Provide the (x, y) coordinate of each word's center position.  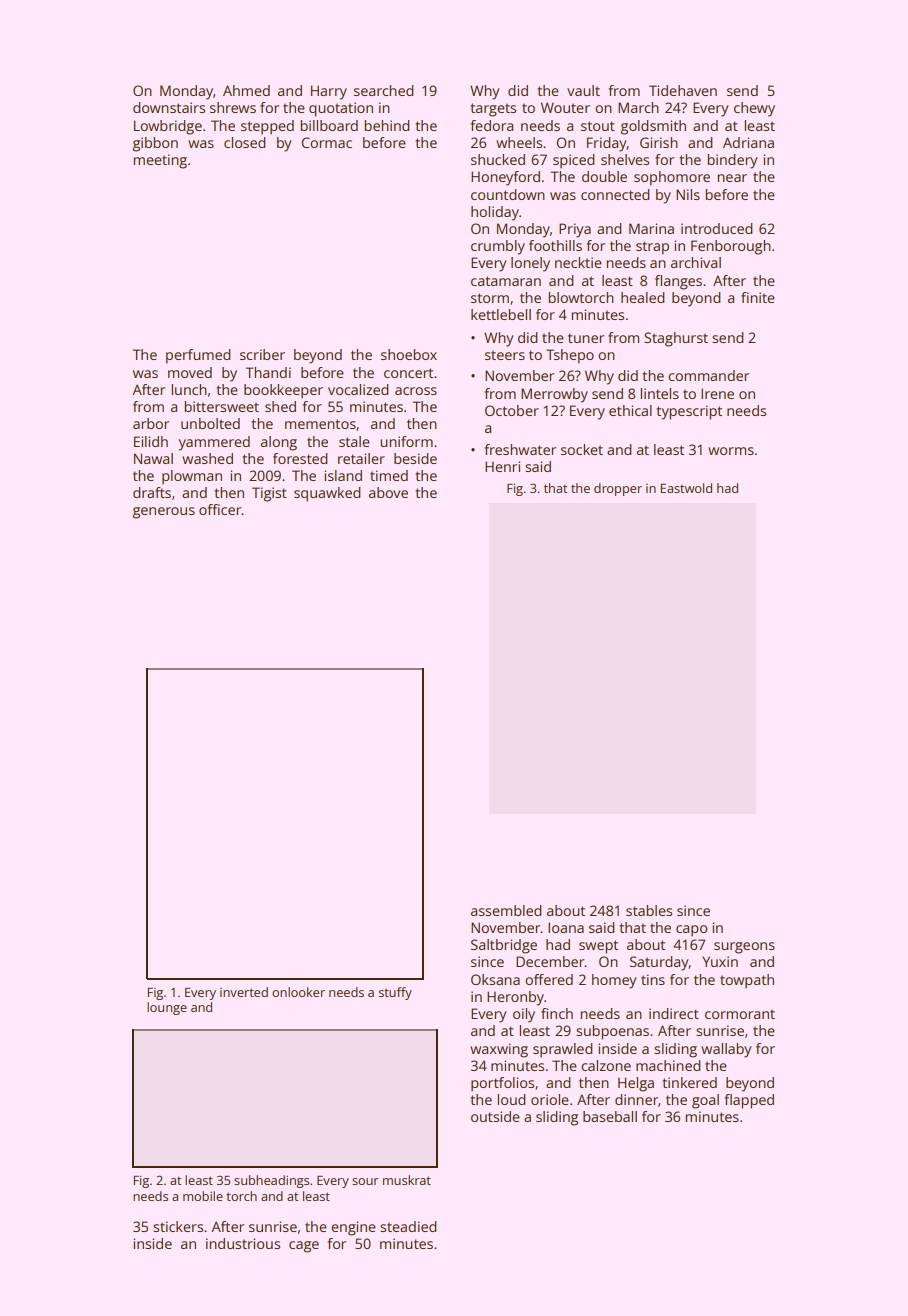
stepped (267, 127)
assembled (506, 910)
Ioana (566, 927)
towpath (747, 981)
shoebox (409, 354)
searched (383, 90)
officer (220, 509)
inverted (244, 992)
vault (583, 90)
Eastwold (686, 488)
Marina (651, 228)
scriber (262, 354)
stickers (178, 1226)
